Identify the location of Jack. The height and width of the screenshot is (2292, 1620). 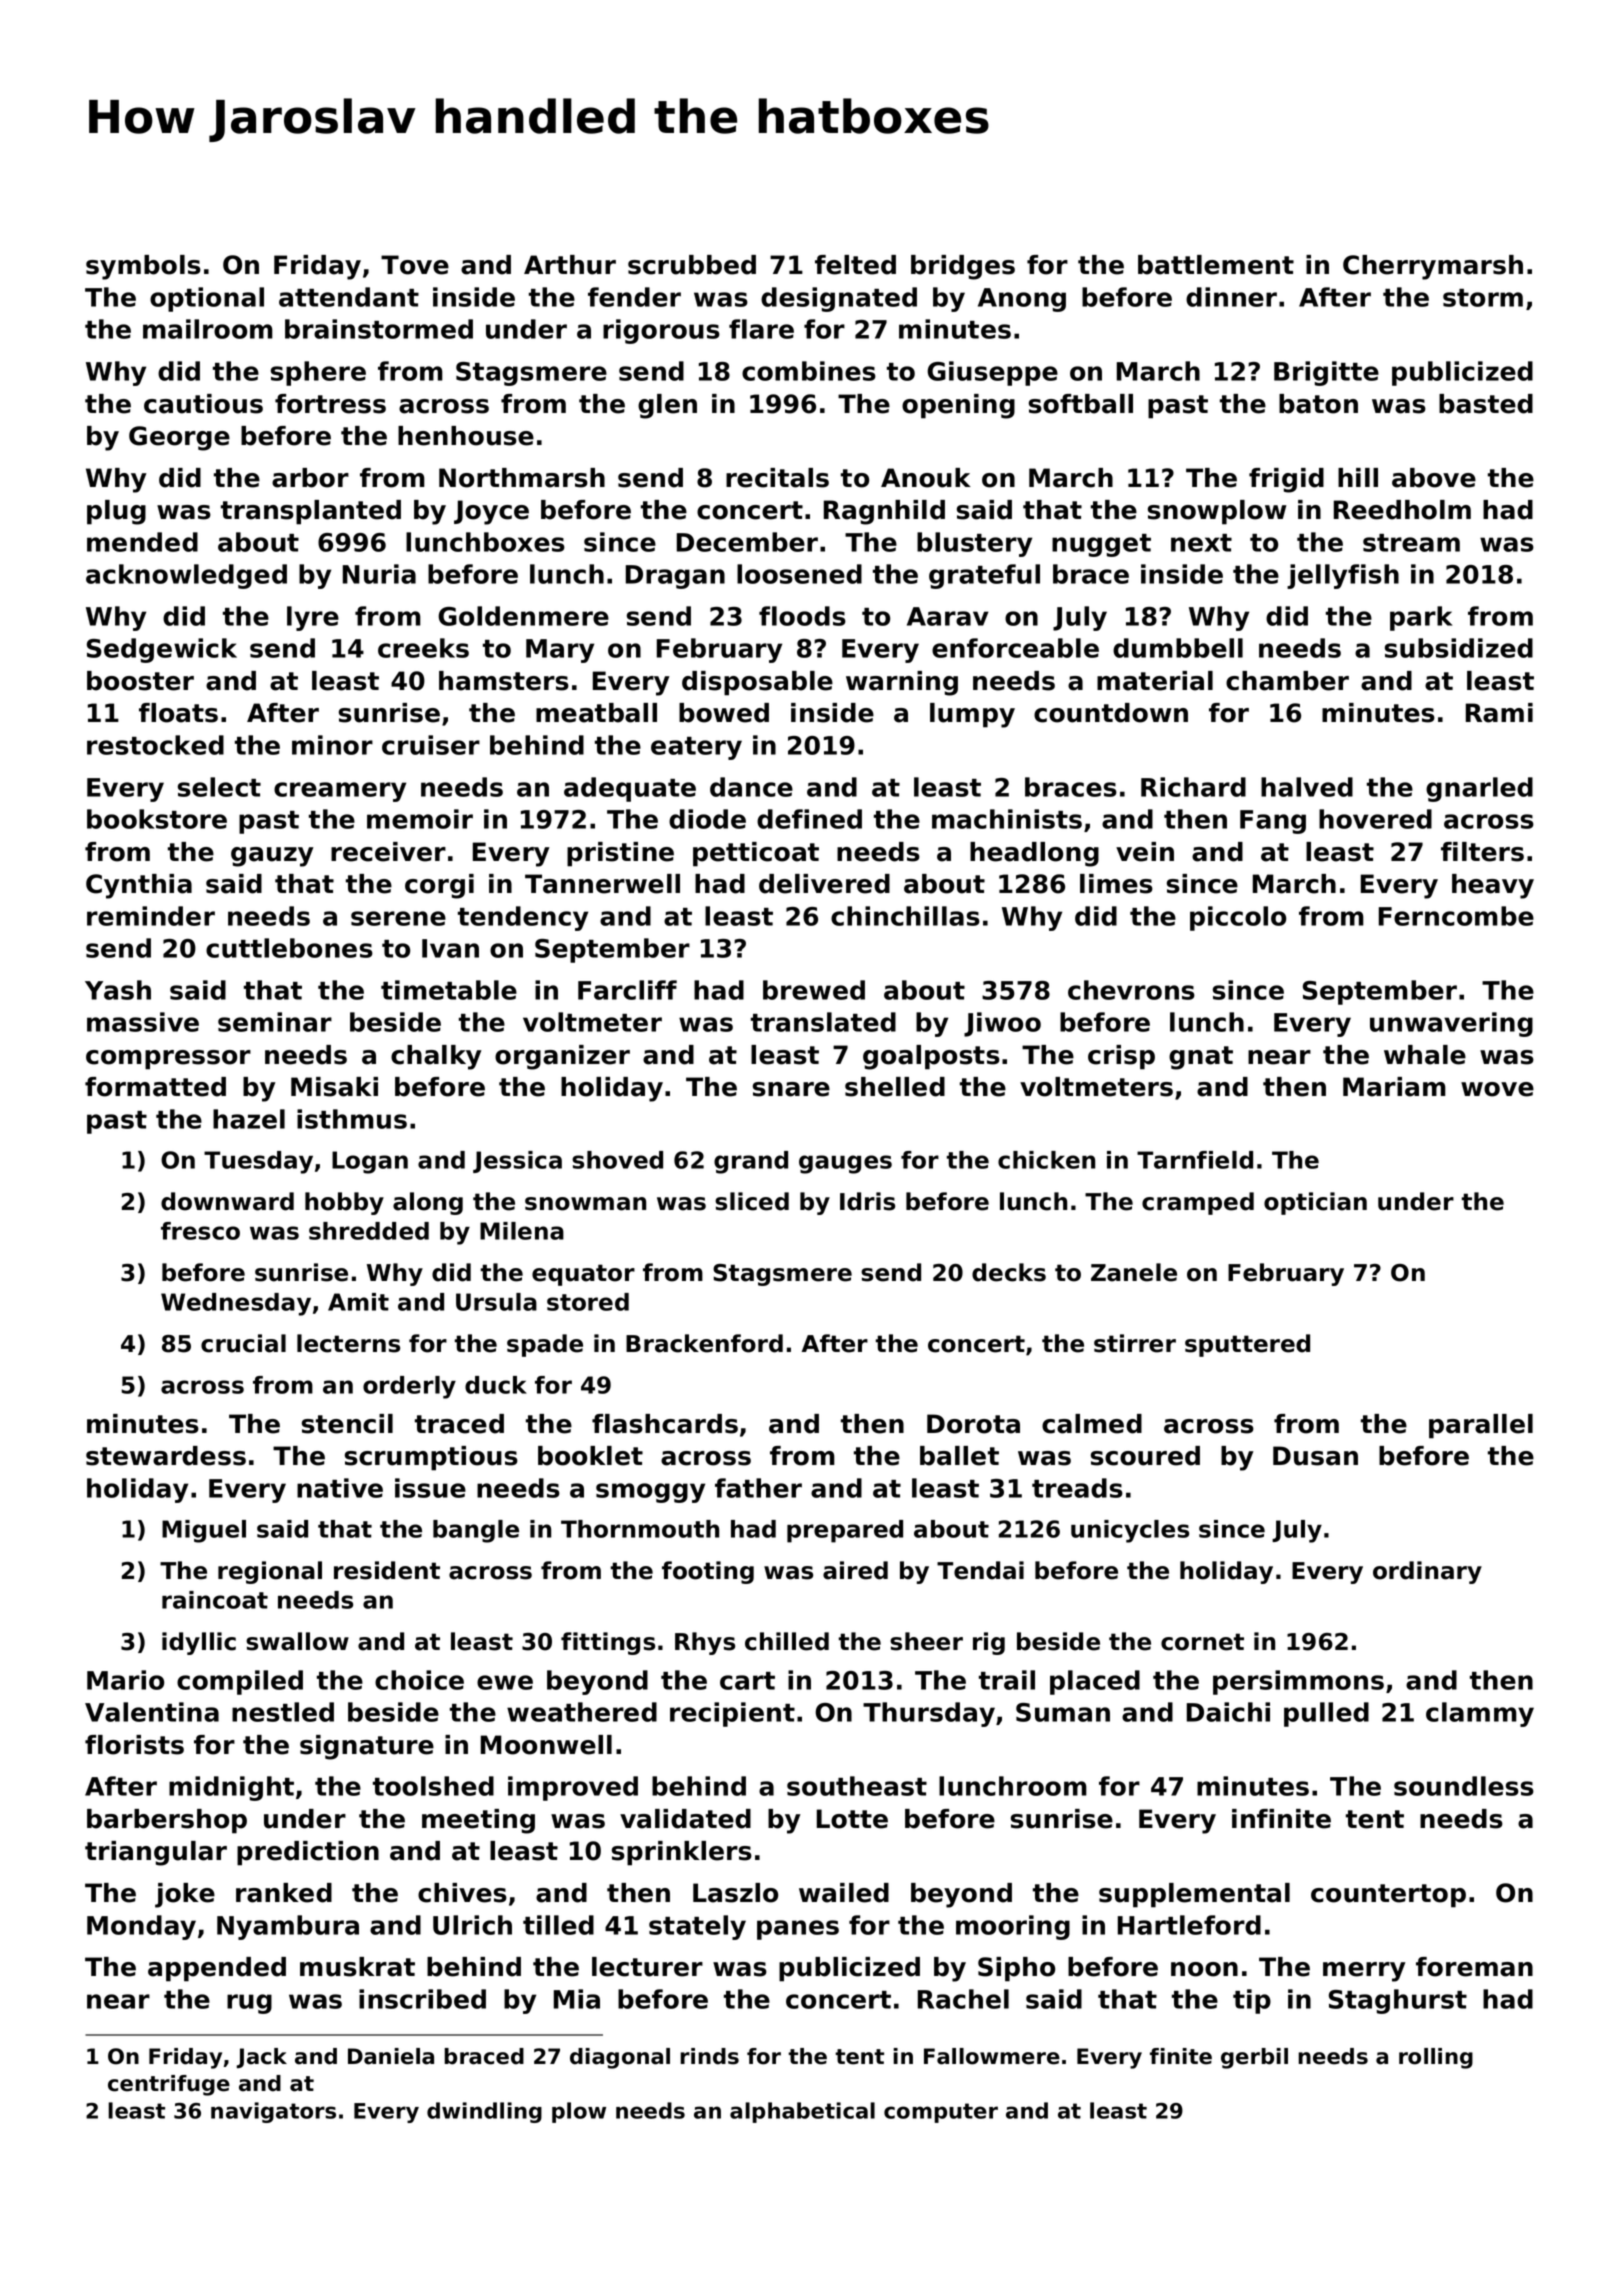
(262, 2058).
